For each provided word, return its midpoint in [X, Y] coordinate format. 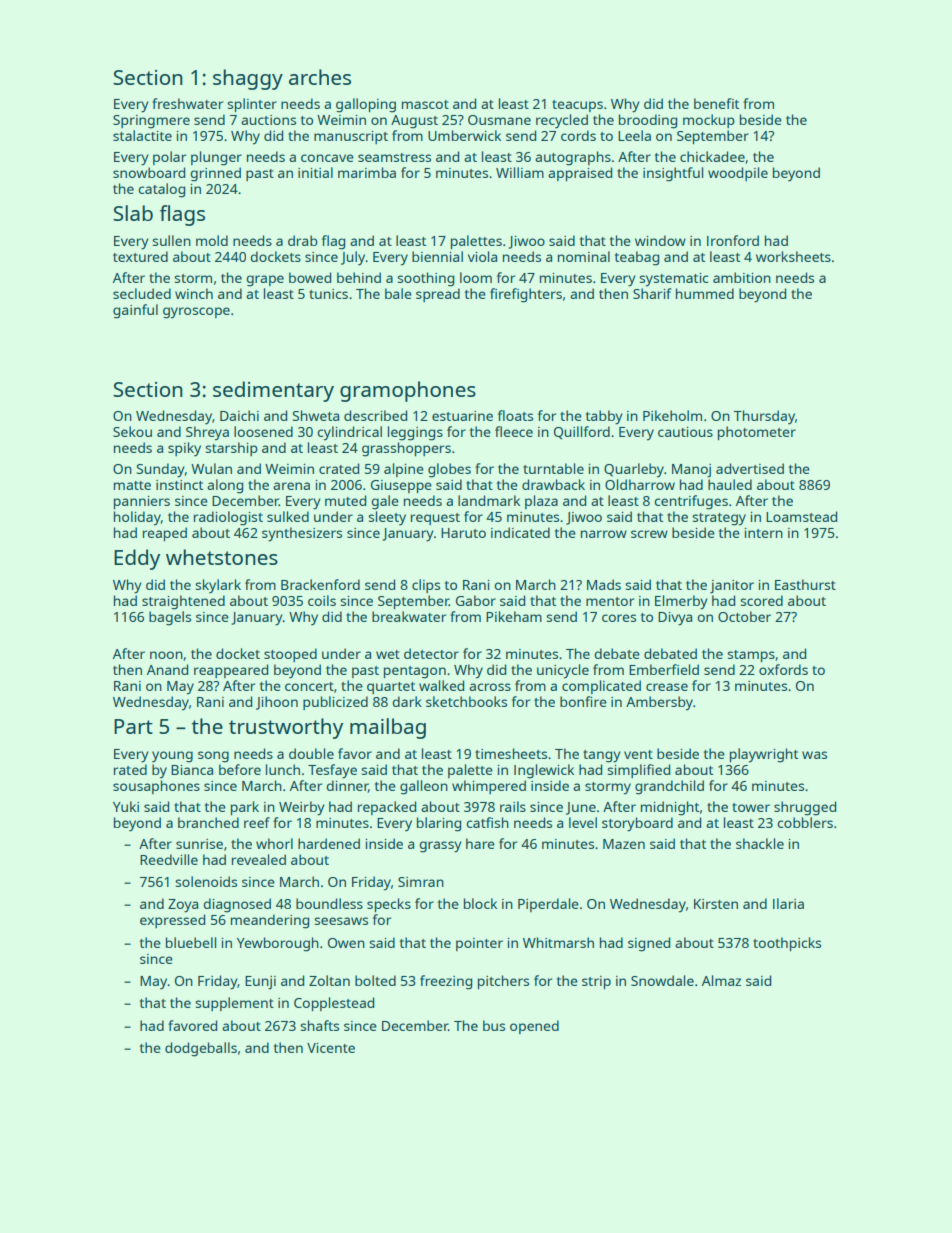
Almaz [721, 980]
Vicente [331, 1048]
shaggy [248, 79]
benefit [716, 103]
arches [320, 77]
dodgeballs [201, 1049]
